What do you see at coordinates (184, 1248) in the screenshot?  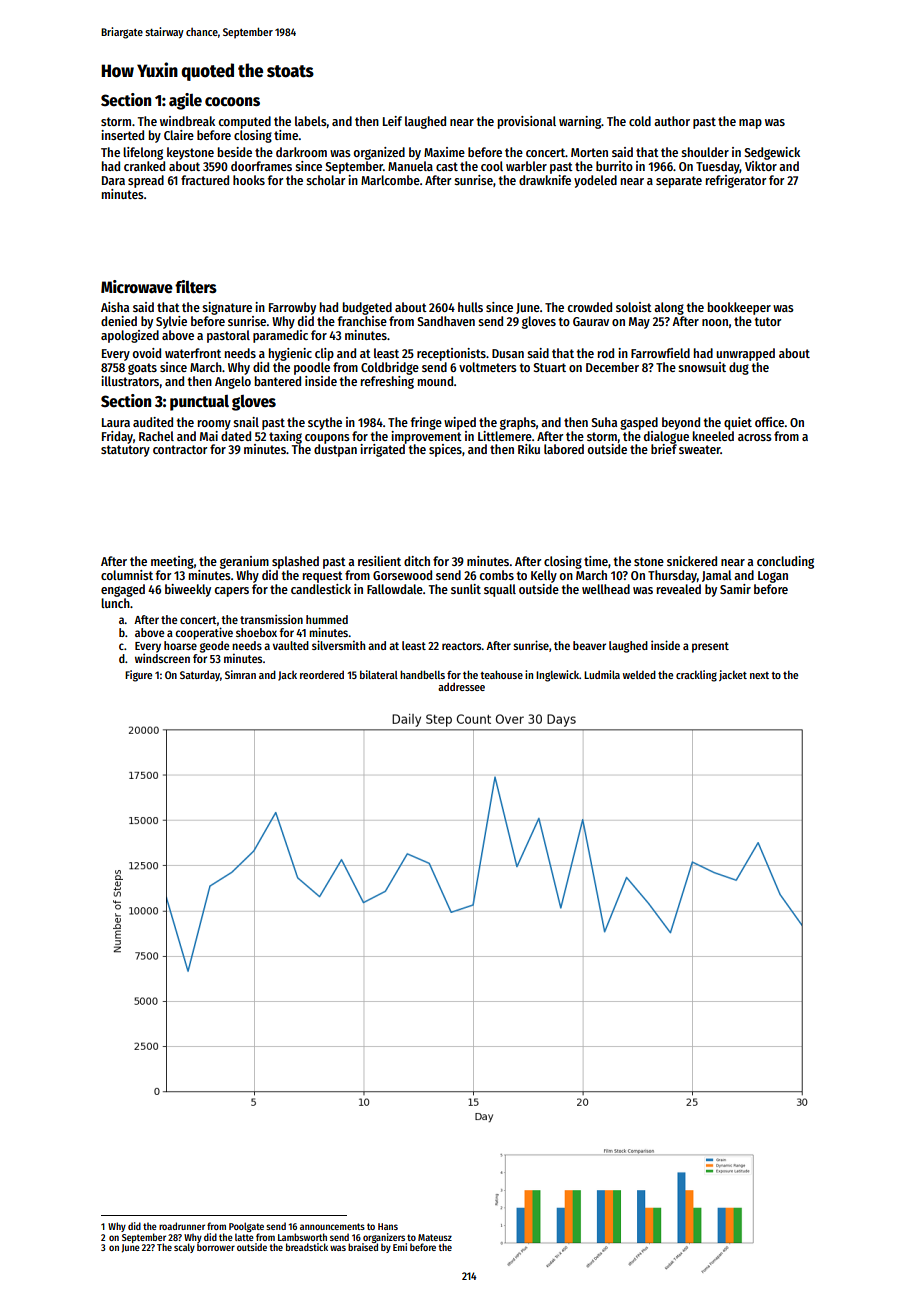 I see `scaly` at bounding box center [184, 1248].
